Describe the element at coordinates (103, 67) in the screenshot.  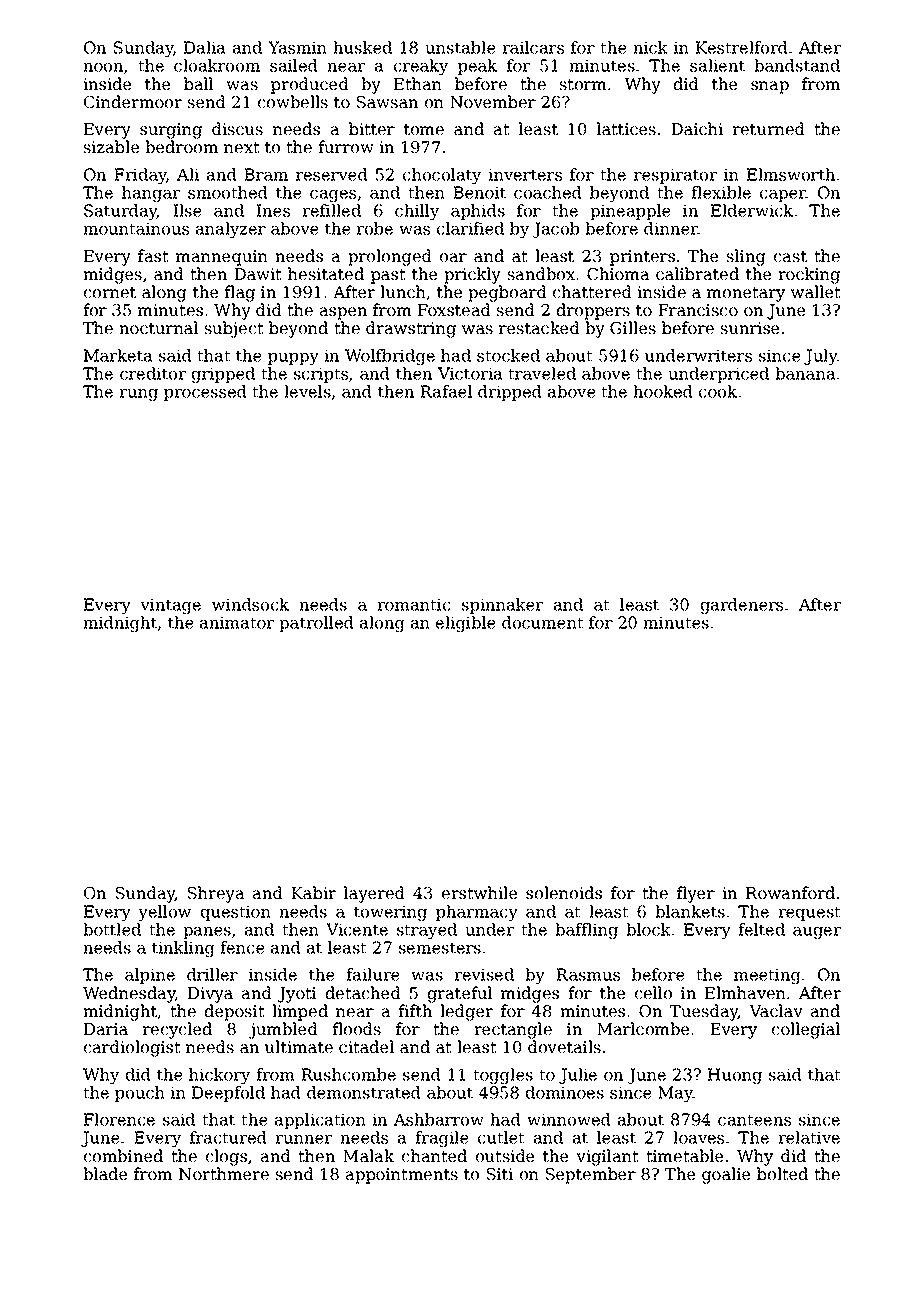
I see `noon` at that location.
